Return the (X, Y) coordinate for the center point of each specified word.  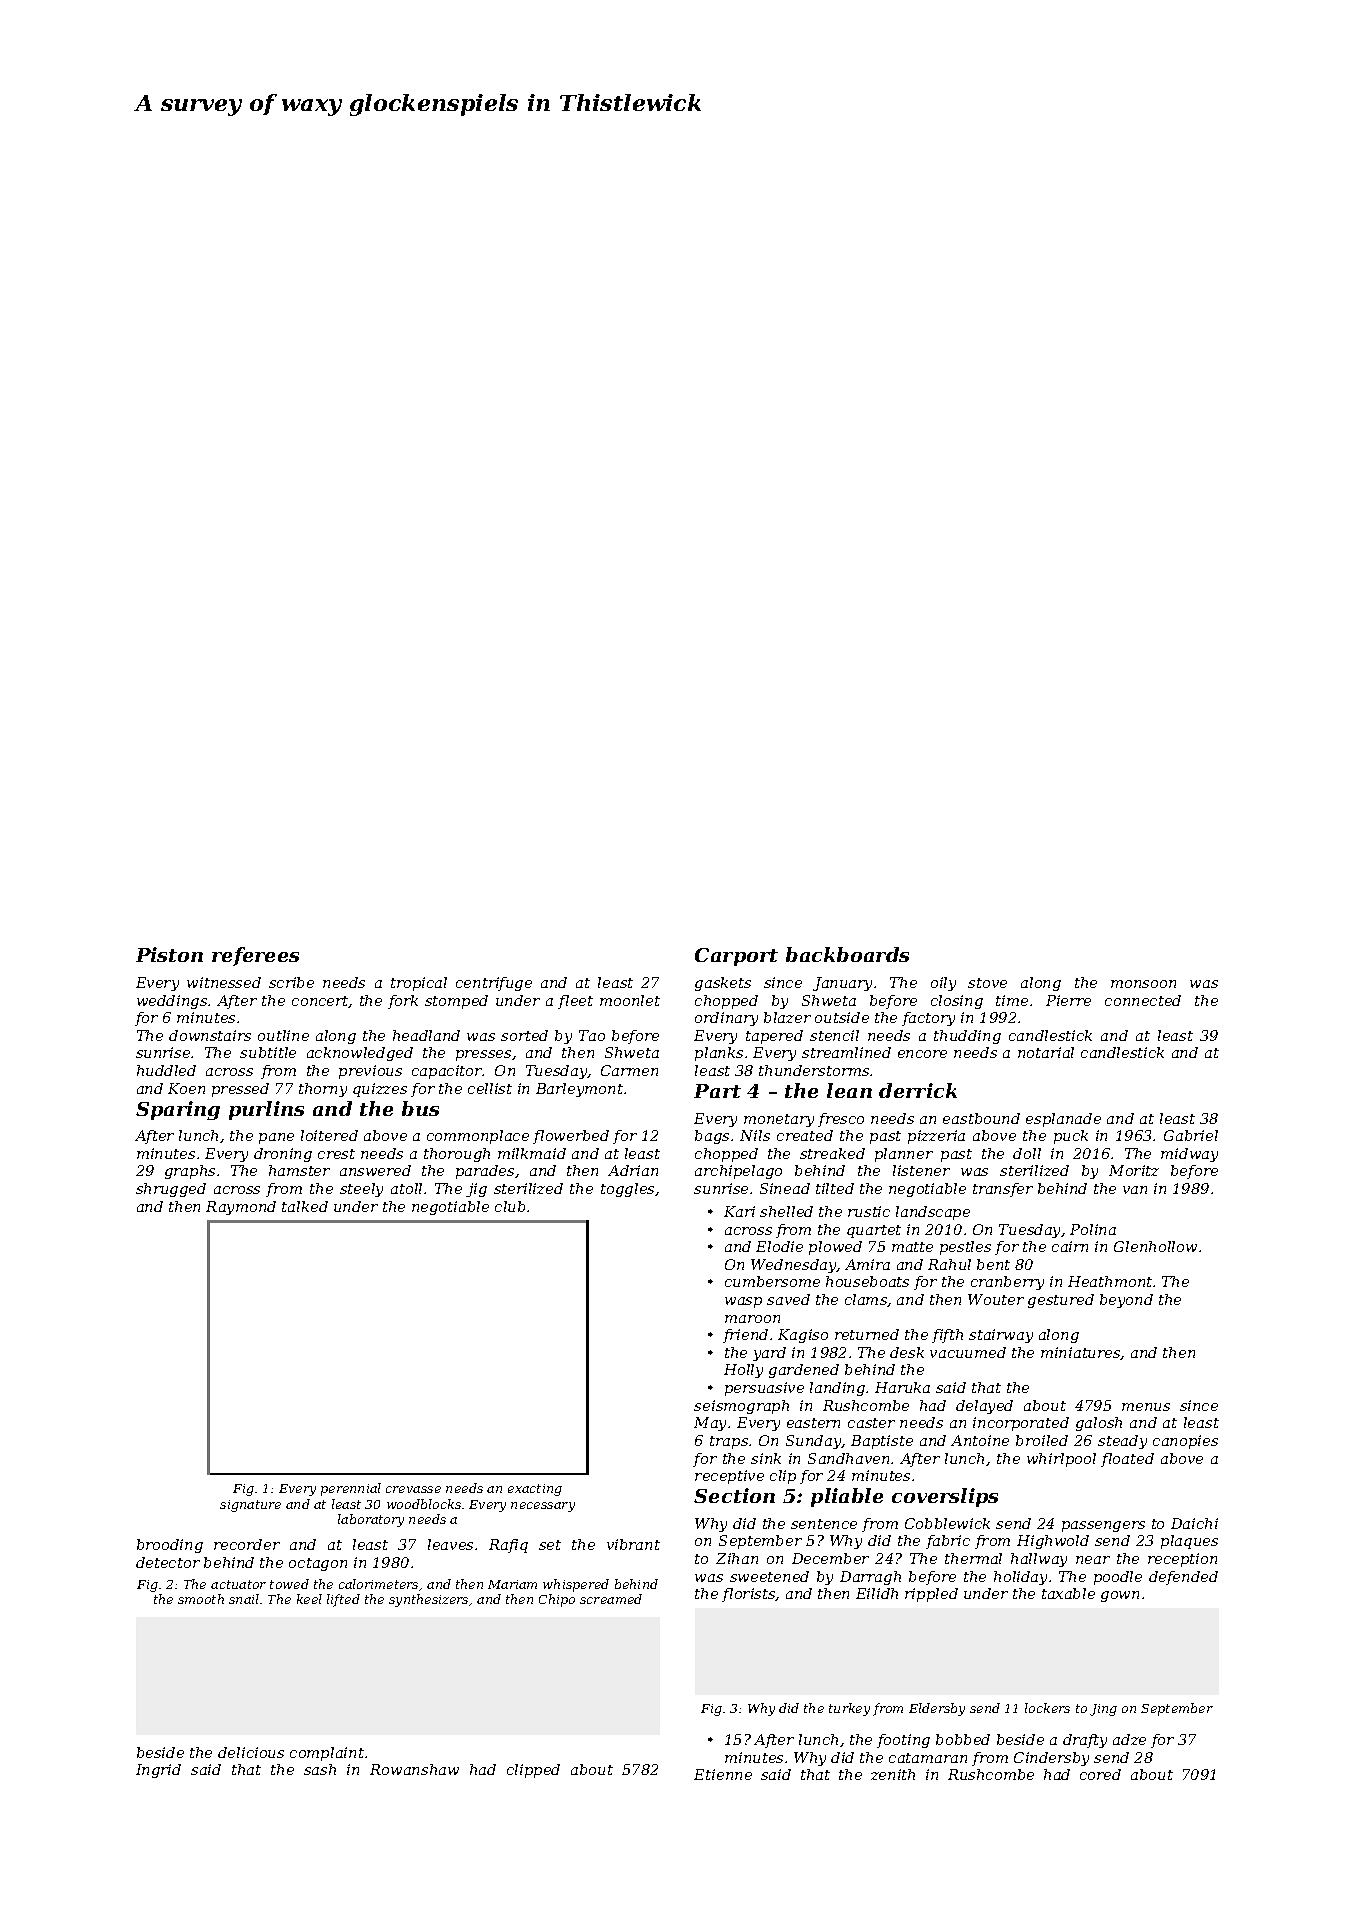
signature (250, 1506)
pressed (240, 1090)
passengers (1103, 1526)
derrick (918, 1090)
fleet (575, 1002)
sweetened (769, 1576)
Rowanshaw (414, 1769)
